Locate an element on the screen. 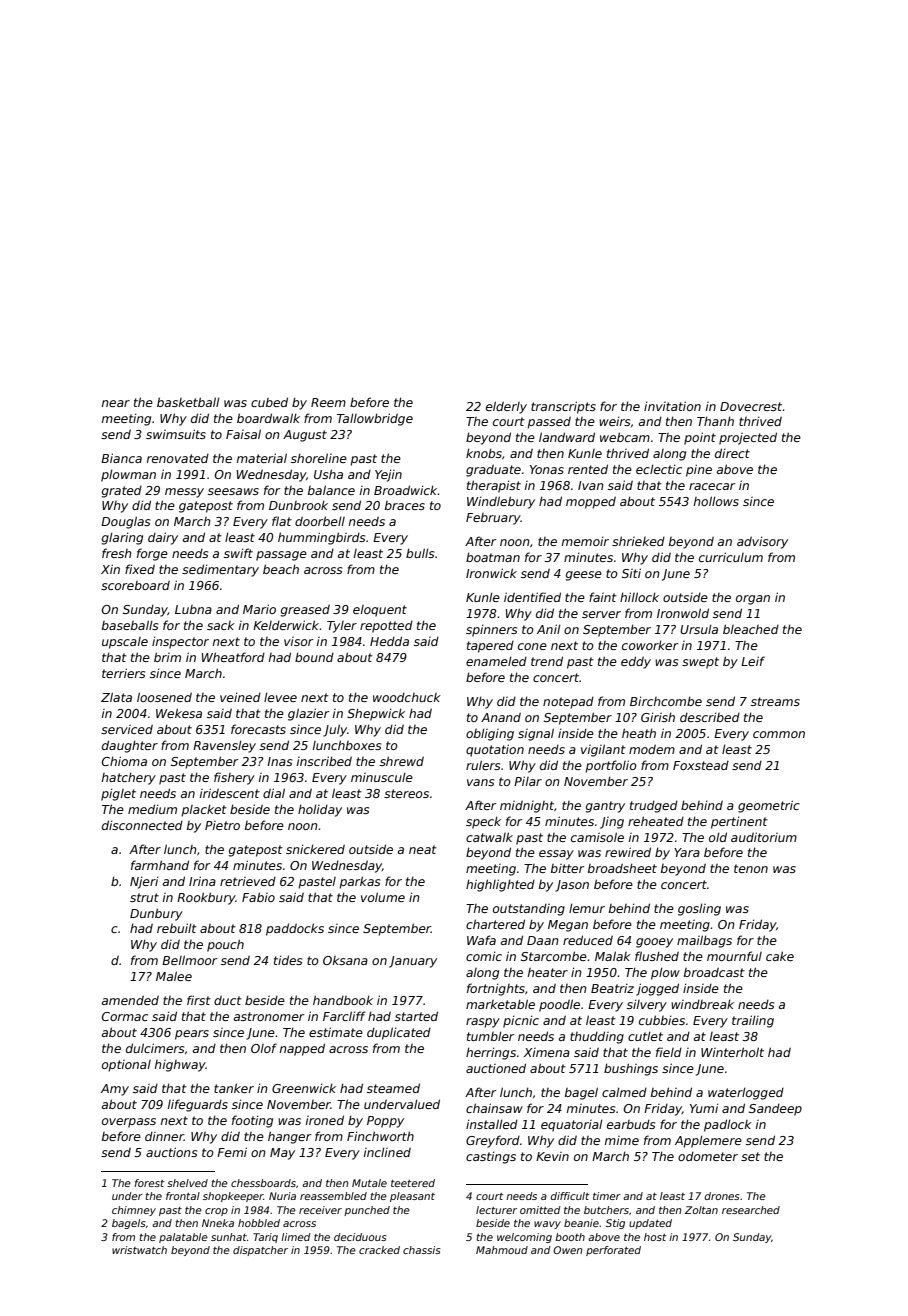  server is located at coordinates (601, 614).
